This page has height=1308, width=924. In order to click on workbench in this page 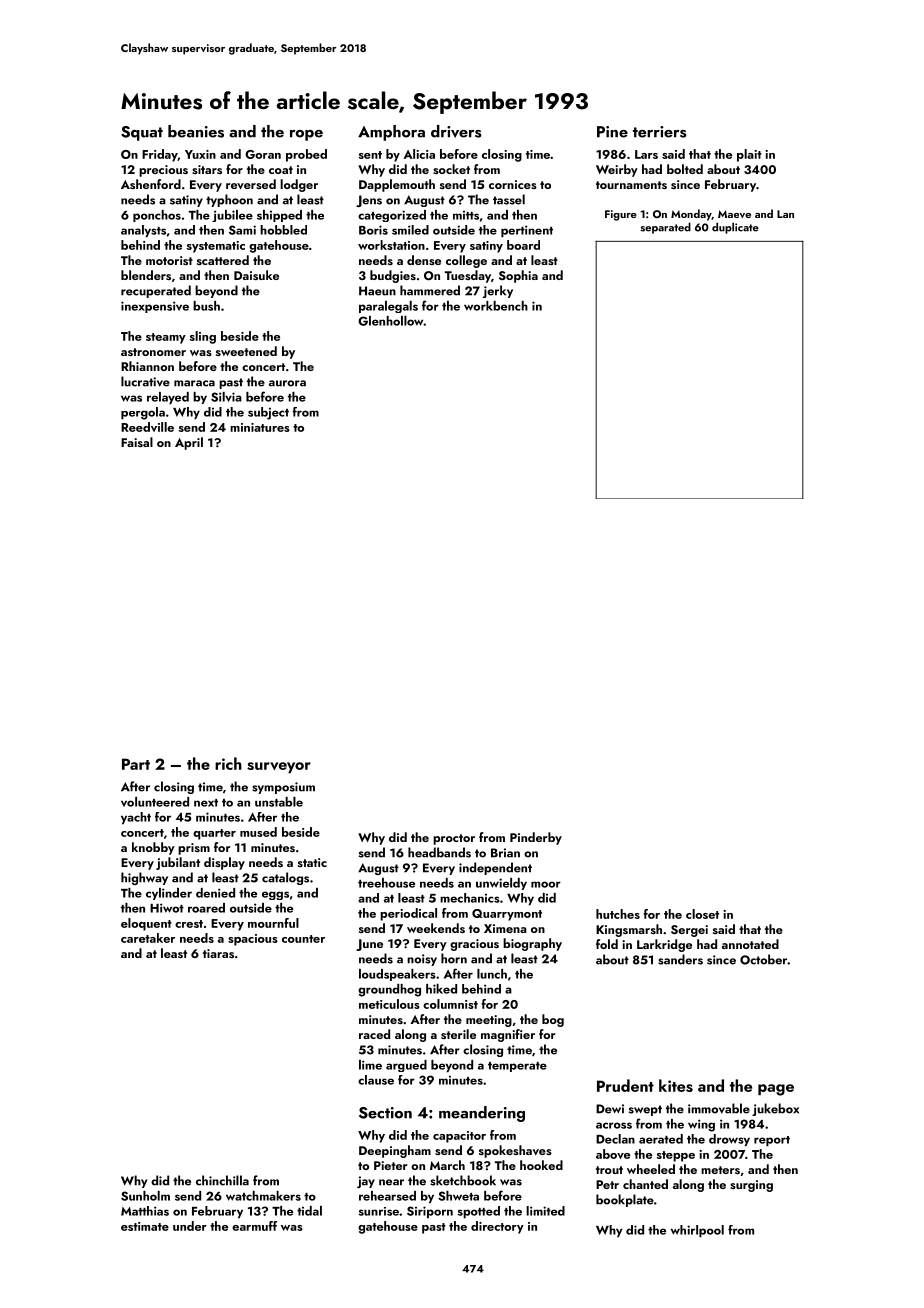, I will do `click(496, 306)`.
